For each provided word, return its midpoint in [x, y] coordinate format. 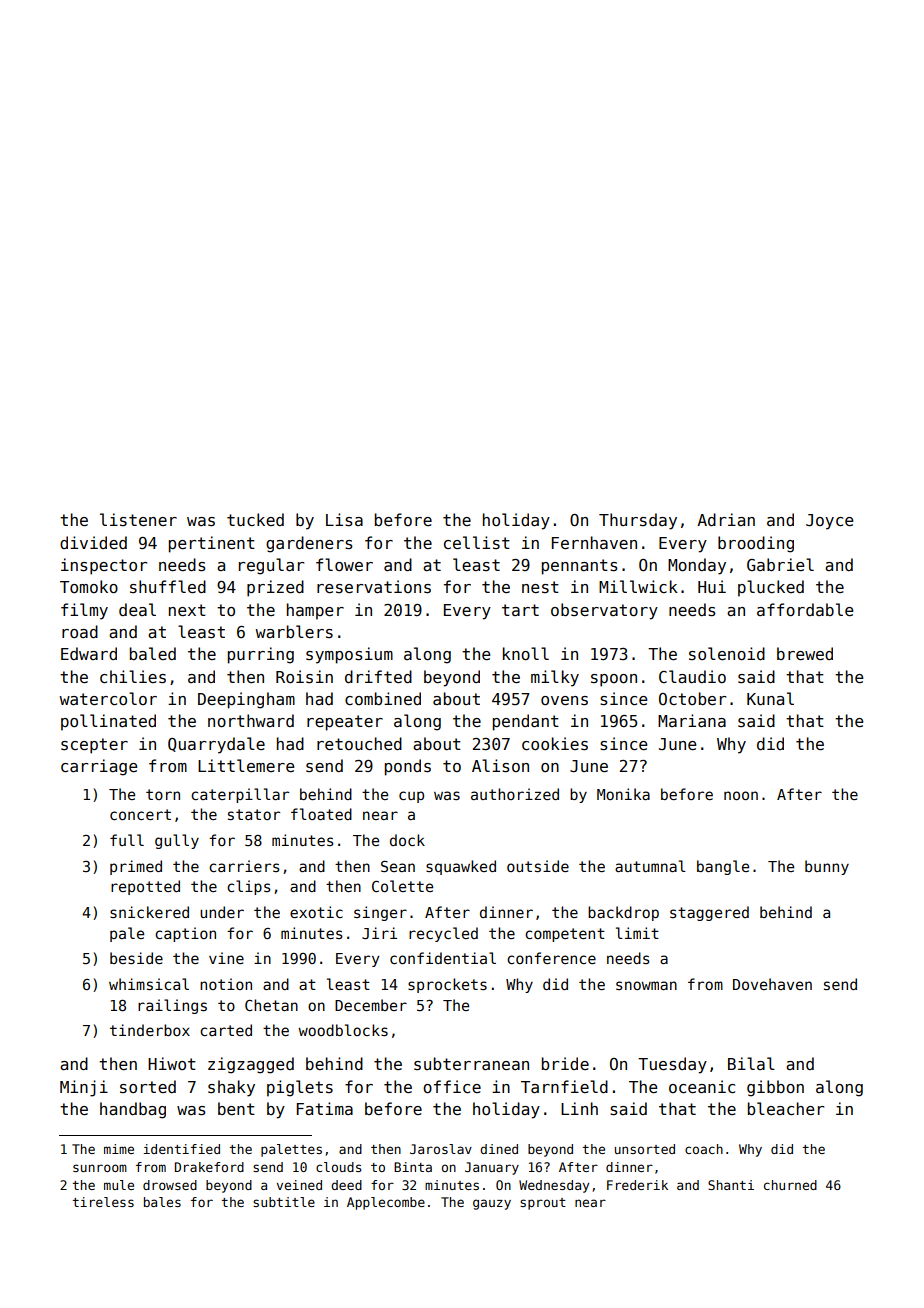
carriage [99, 767]
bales [162, 1202]
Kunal [770, 698]
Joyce [829, 522]
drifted [378, 676]
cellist [477, 542]
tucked [255, 519]
